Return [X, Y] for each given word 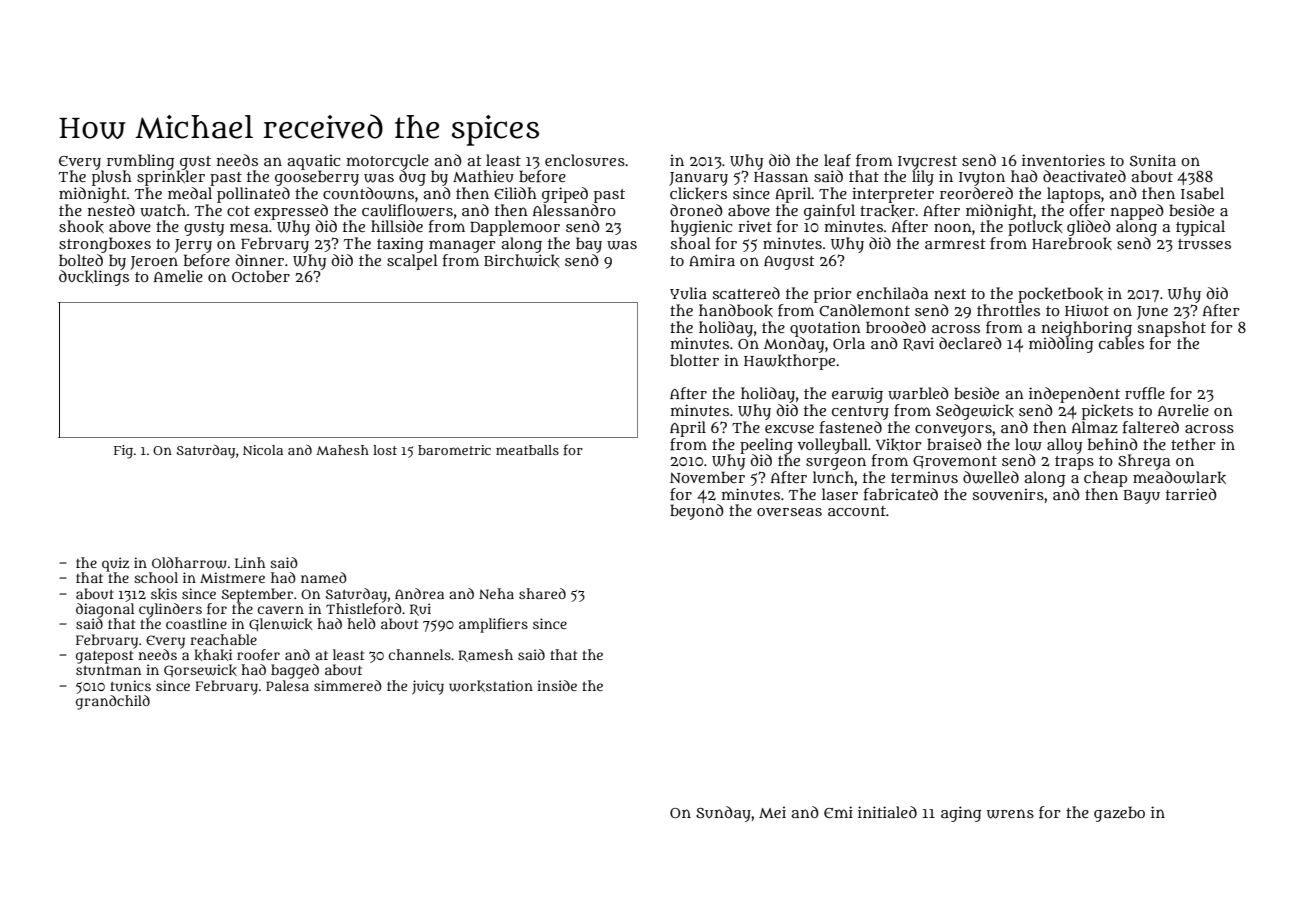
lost [385, 450]
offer [1087, 210]
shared [542, 593]
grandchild [113, 702]
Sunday [723, 814]
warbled [918, 393]
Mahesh [342, 450]
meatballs [527, 450]
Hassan [781, 177]
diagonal [105, 610]
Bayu [1142, 497]
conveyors [953, 430]
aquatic [314, 162]
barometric [454, 450]
